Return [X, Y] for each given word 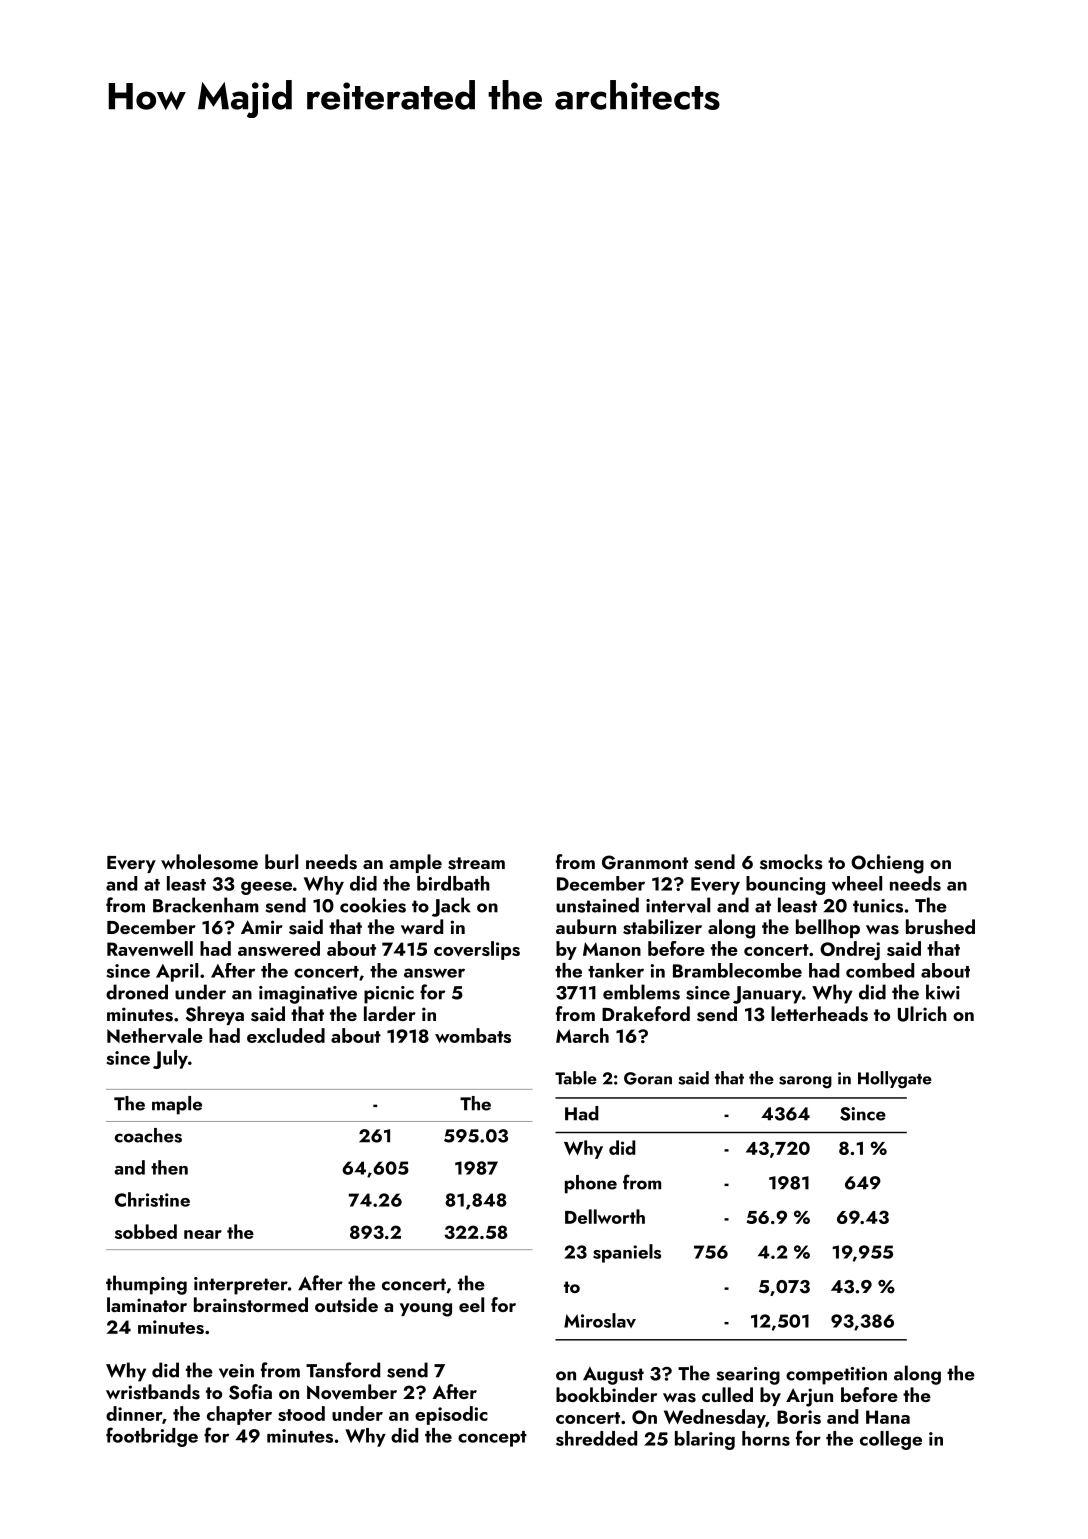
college [891, 1440]
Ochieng [887, 864]
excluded [286, 1035]
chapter [239, 1415]
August [613, 1376]
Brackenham [206, 905]
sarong [805, 1082]
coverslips [477, 950]
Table [576, 1078]
